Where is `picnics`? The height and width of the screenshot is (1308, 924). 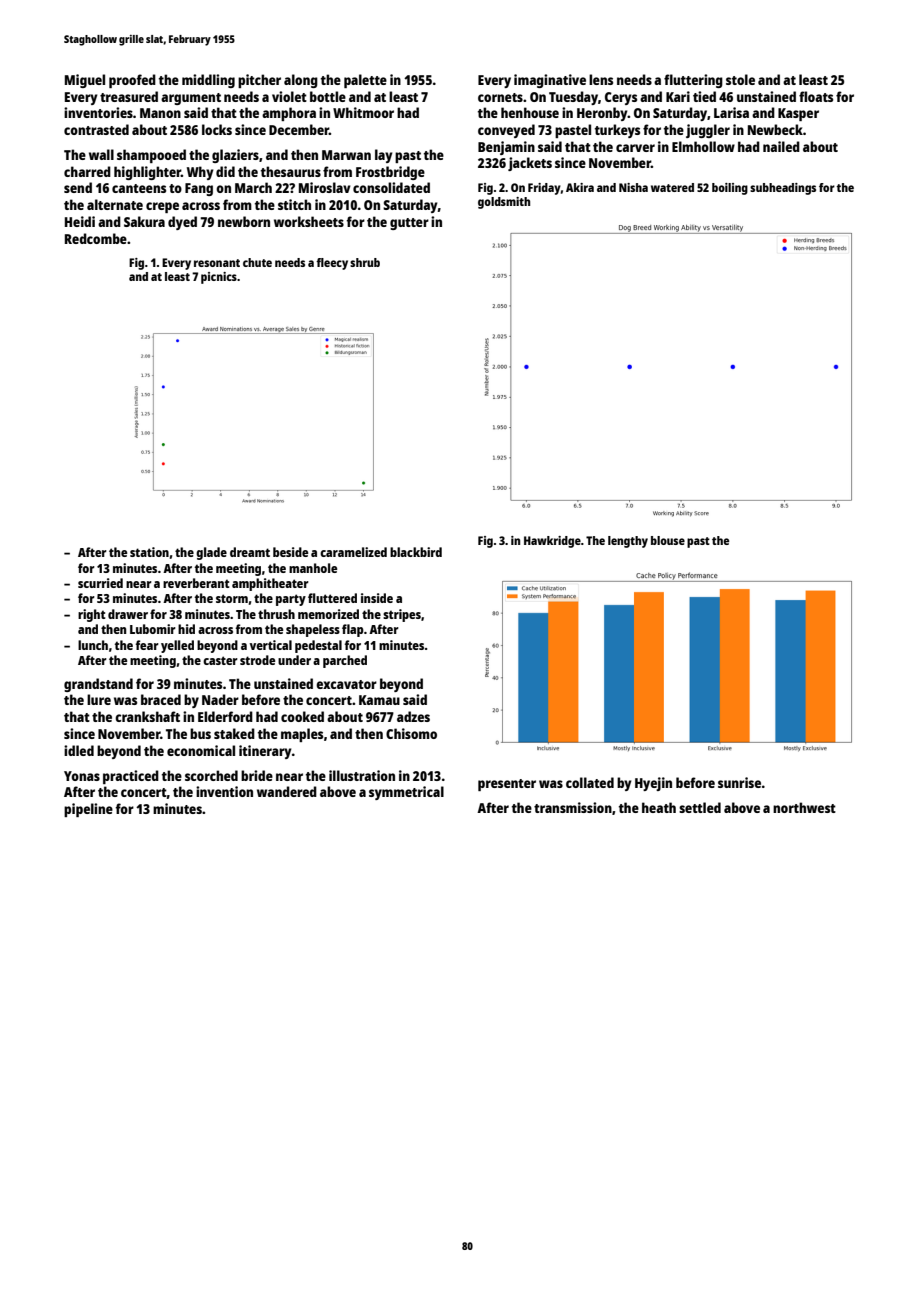
picnics is located at coordinates (219, 278).
